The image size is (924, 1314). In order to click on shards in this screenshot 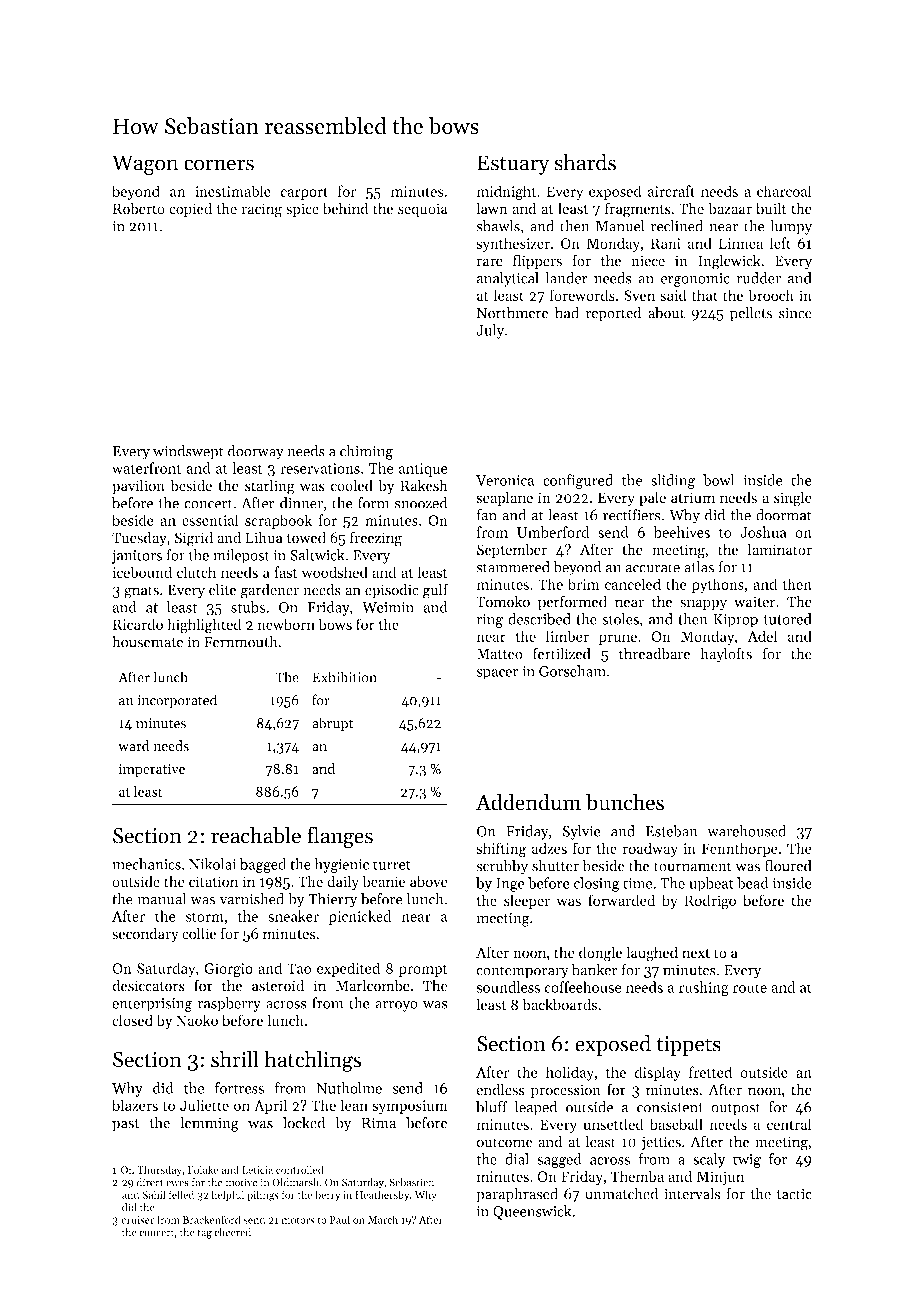, I will do `click(585, 162)`.
